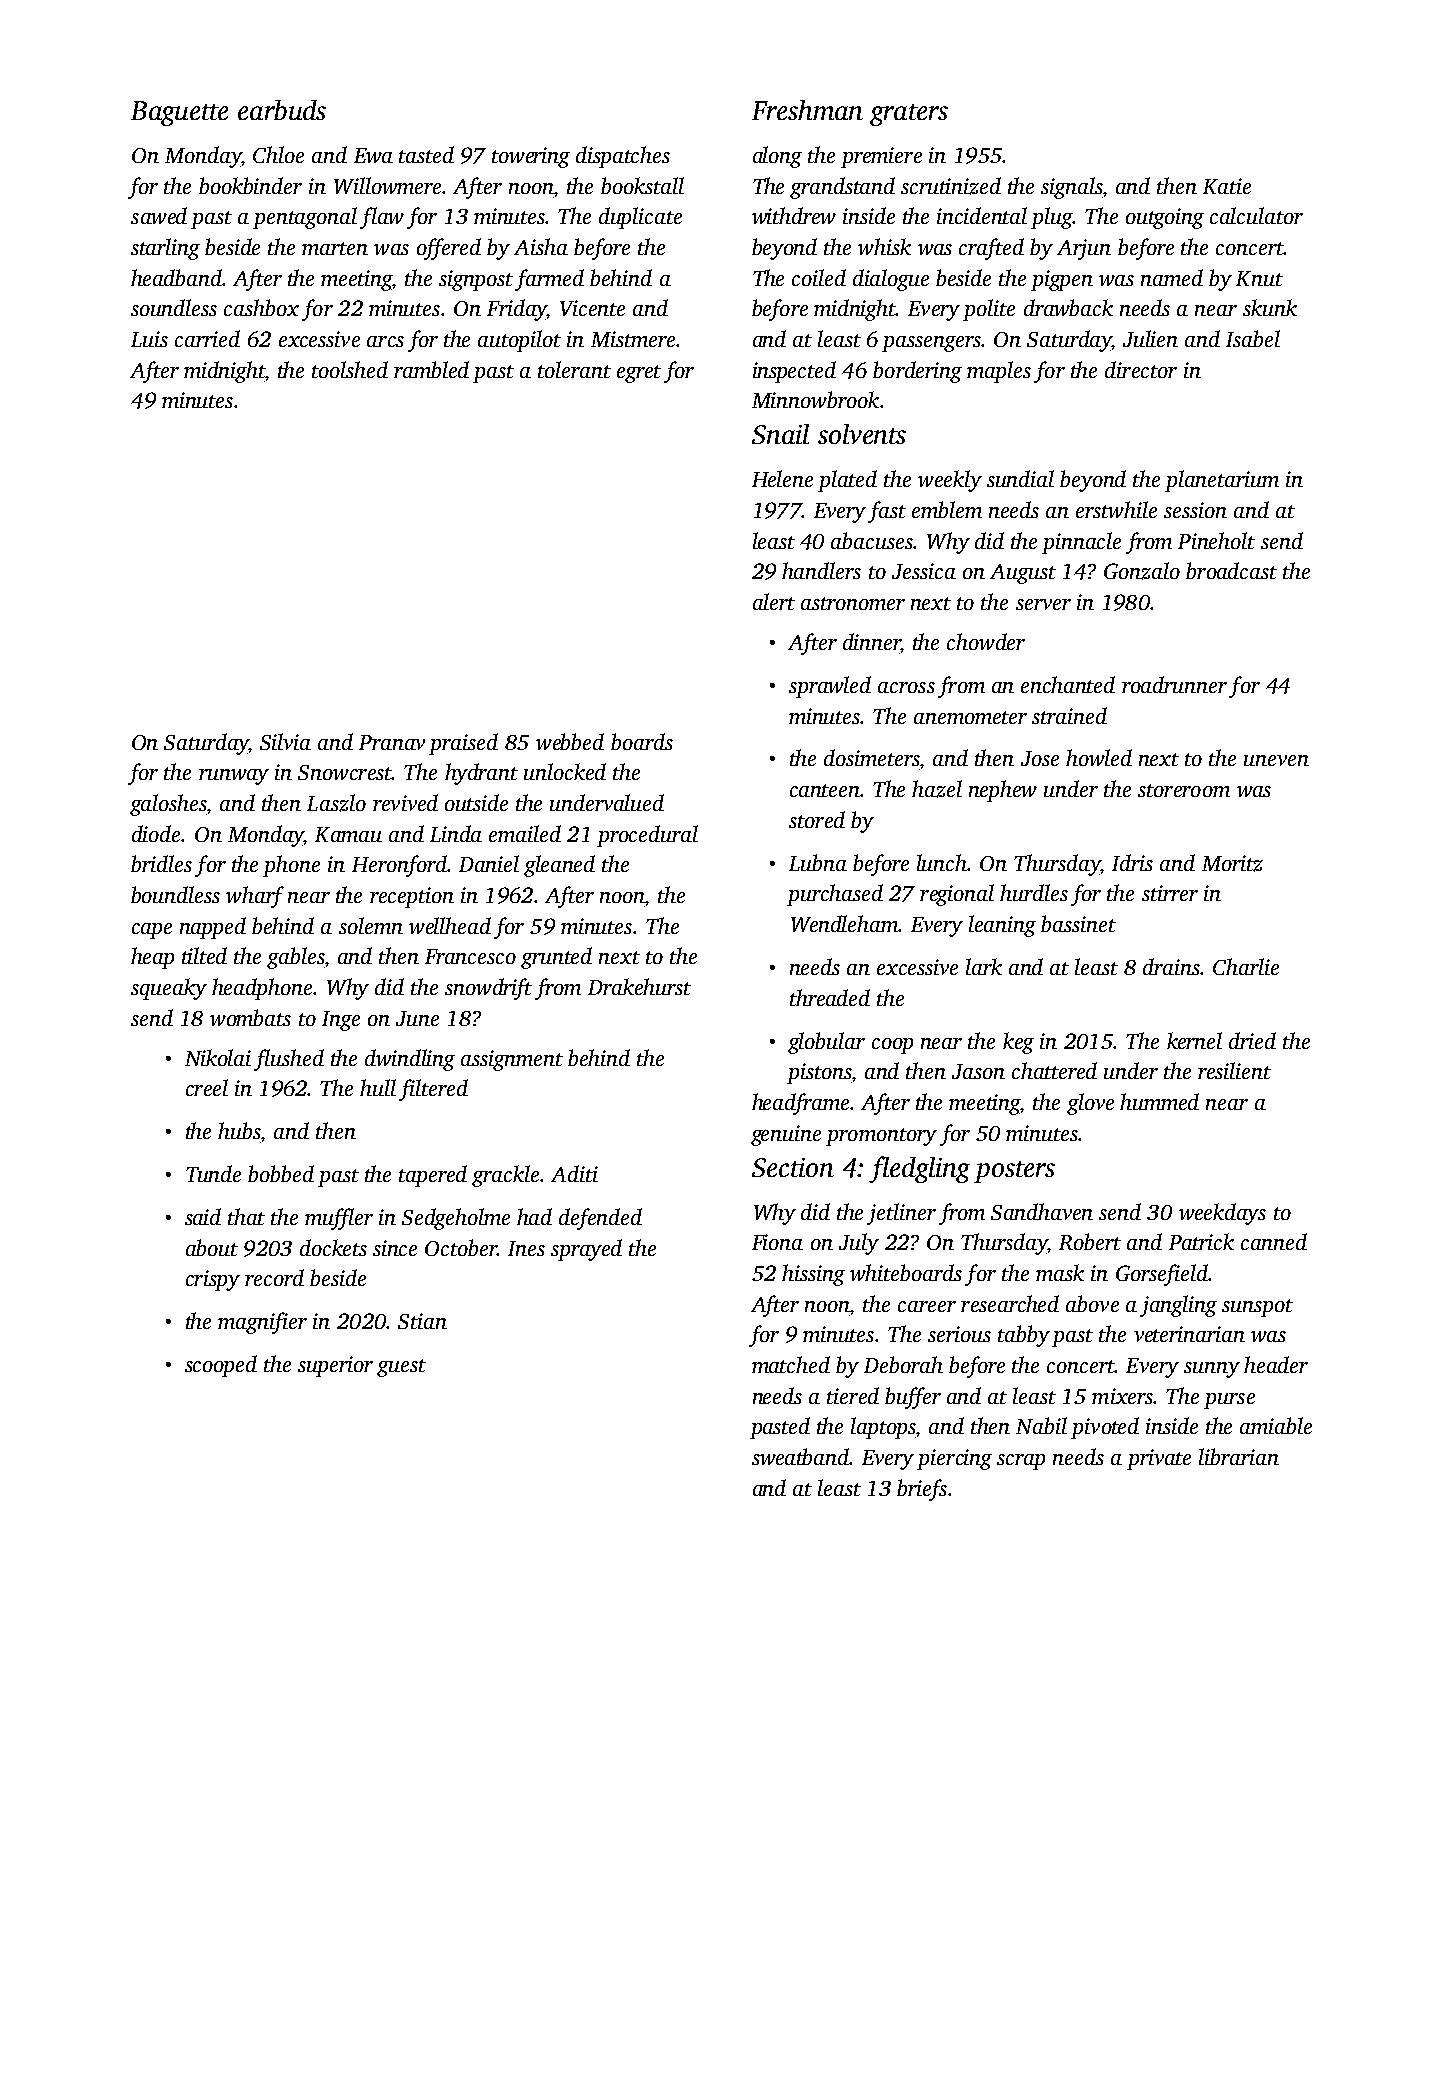 Image resolution: width=1450 pixels, height=2100 pixels. Describe the element at coordinates (282, 110) in the page. I see `earbuds` at that location.
